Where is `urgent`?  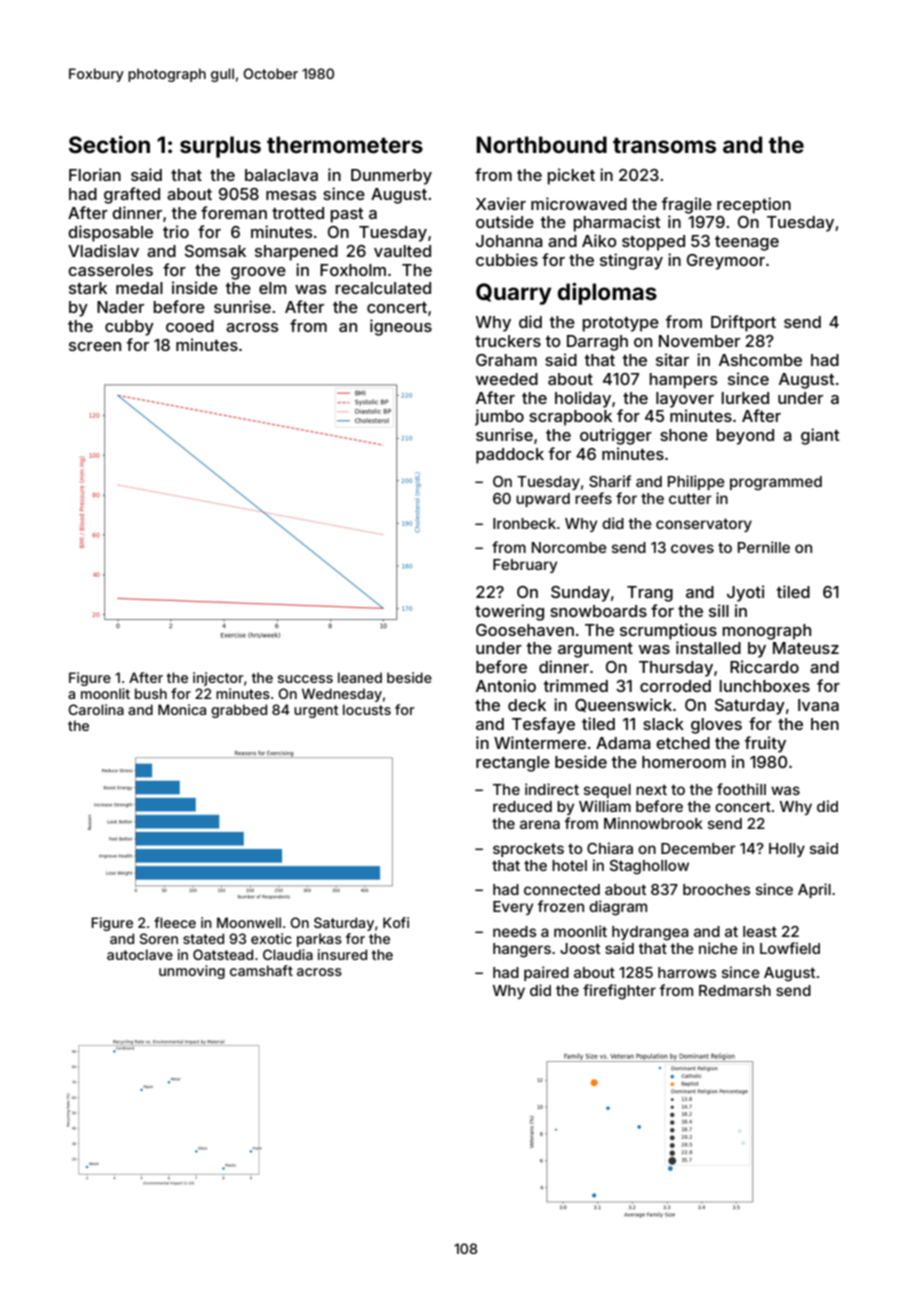
urgent is located at coordinates (316, 711).
